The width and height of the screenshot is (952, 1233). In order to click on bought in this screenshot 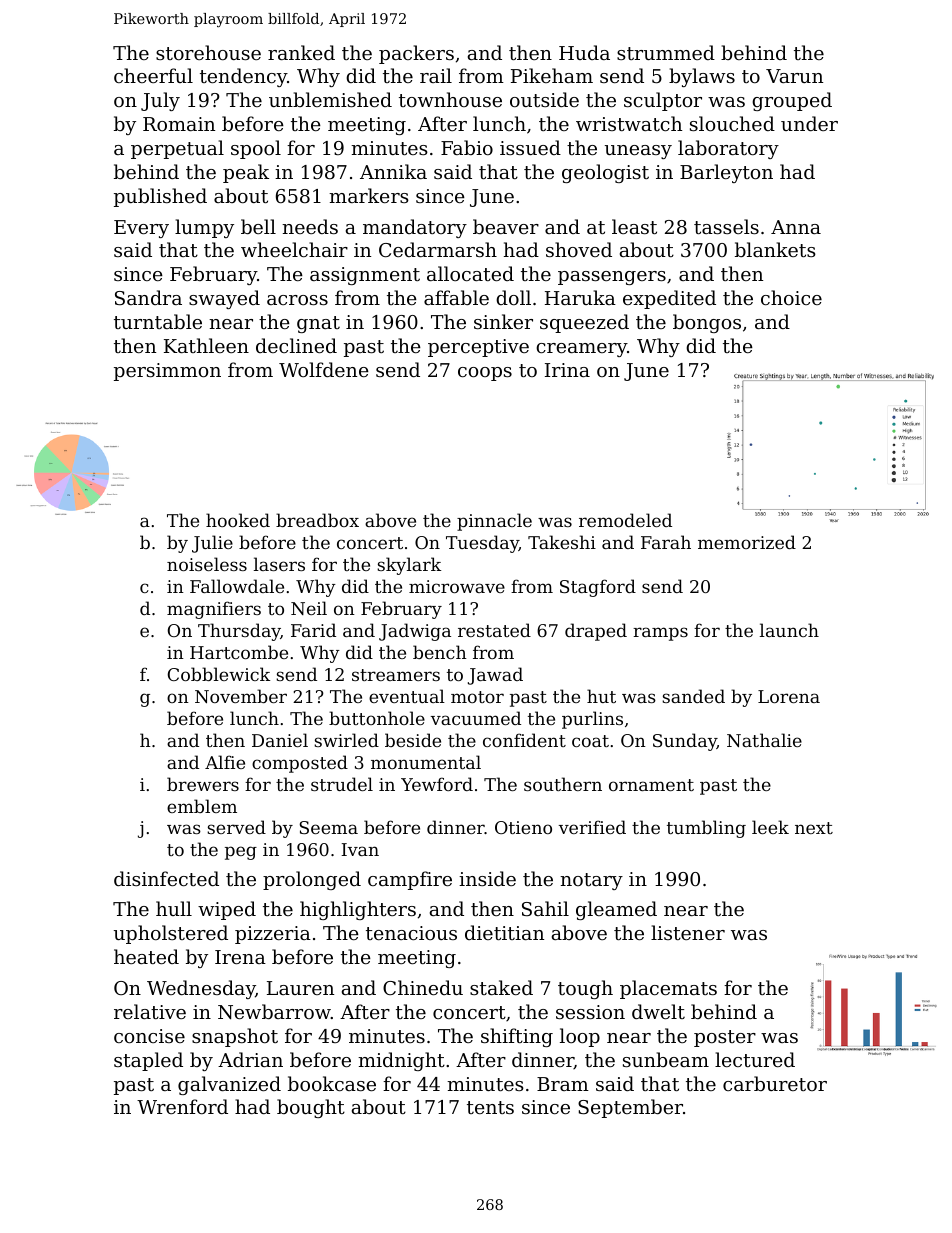, I will do `click(311, 1108)`.
